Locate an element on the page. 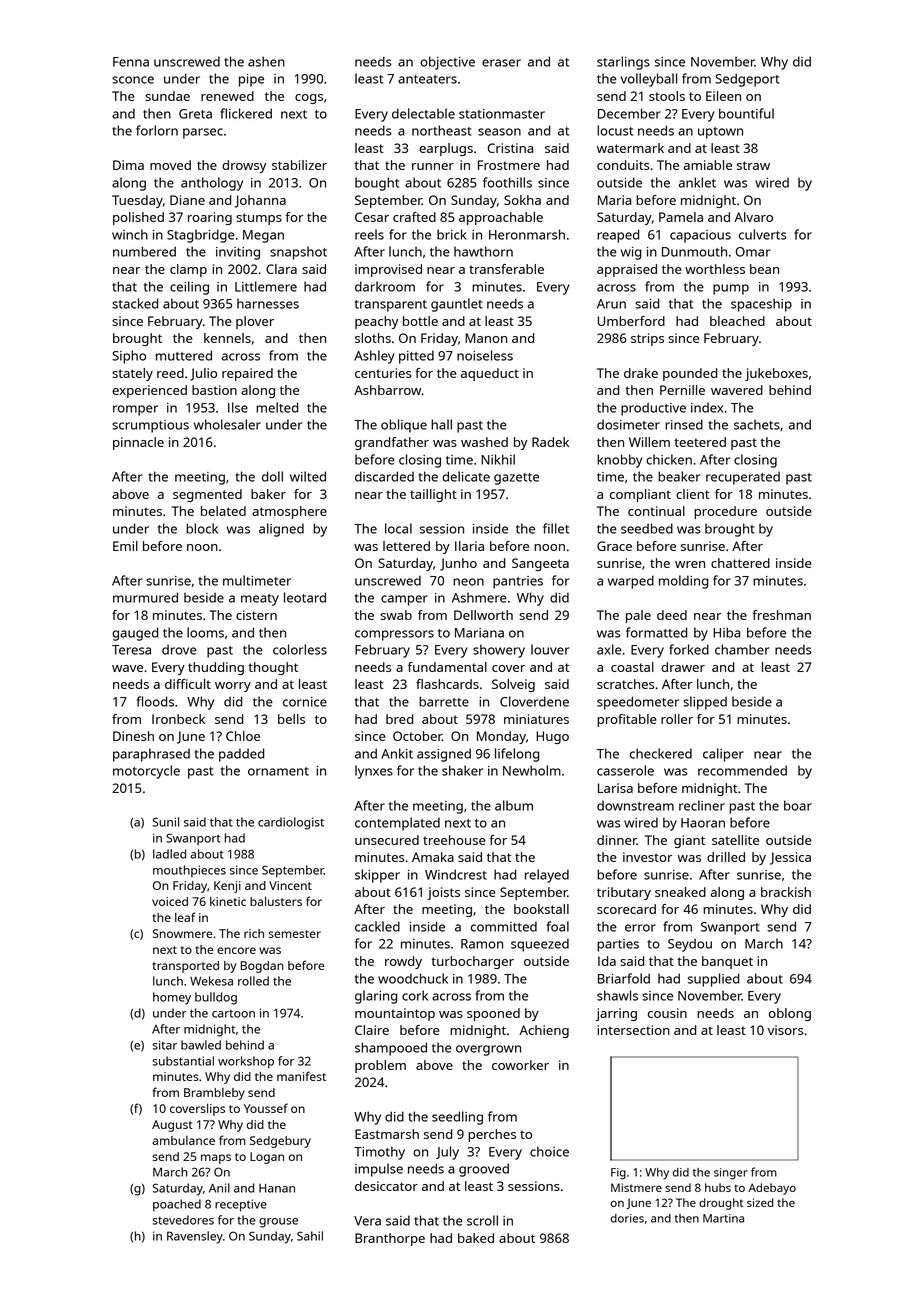 The width and height of the document is (924, 1308). Sokha is located at coordinates (522, 200).
